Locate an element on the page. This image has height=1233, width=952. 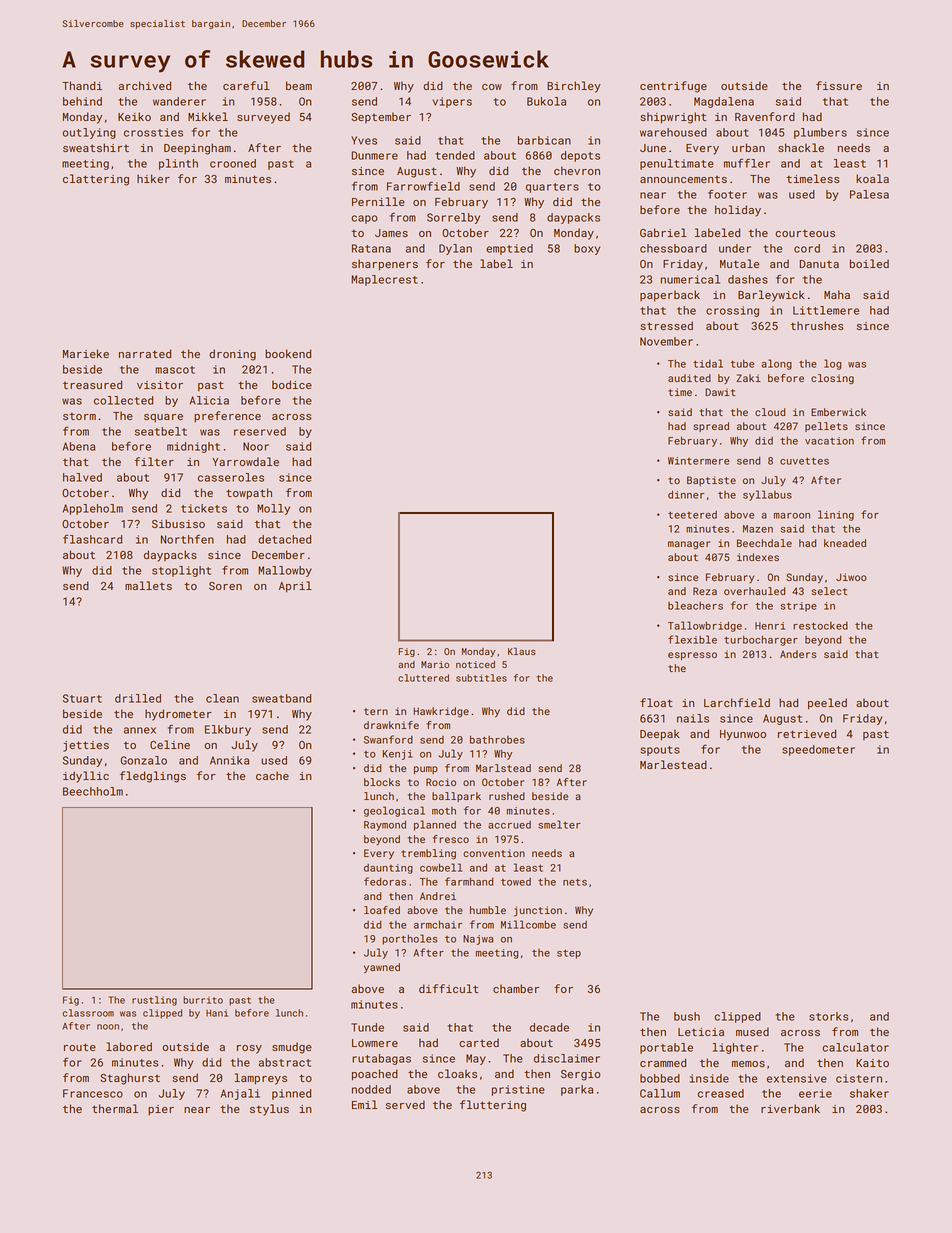
rustling is located at coordinates (154, 1001).
